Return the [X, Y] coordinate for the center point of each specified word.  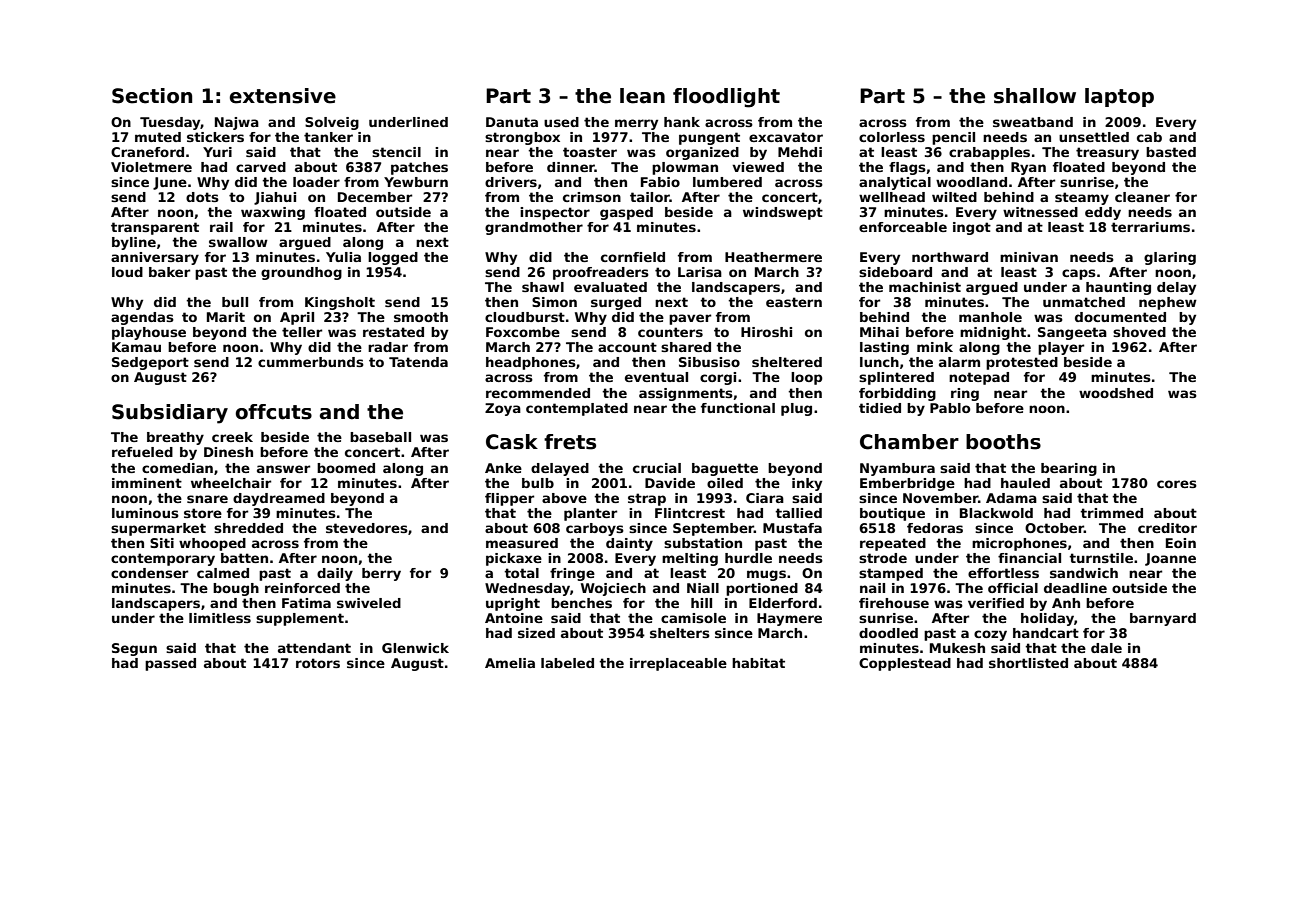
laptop [1119, 97]
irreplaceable [678, 664]
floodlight [726, 98]
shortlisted [1028, 663]
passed [170, 664]
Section [152, 96]
